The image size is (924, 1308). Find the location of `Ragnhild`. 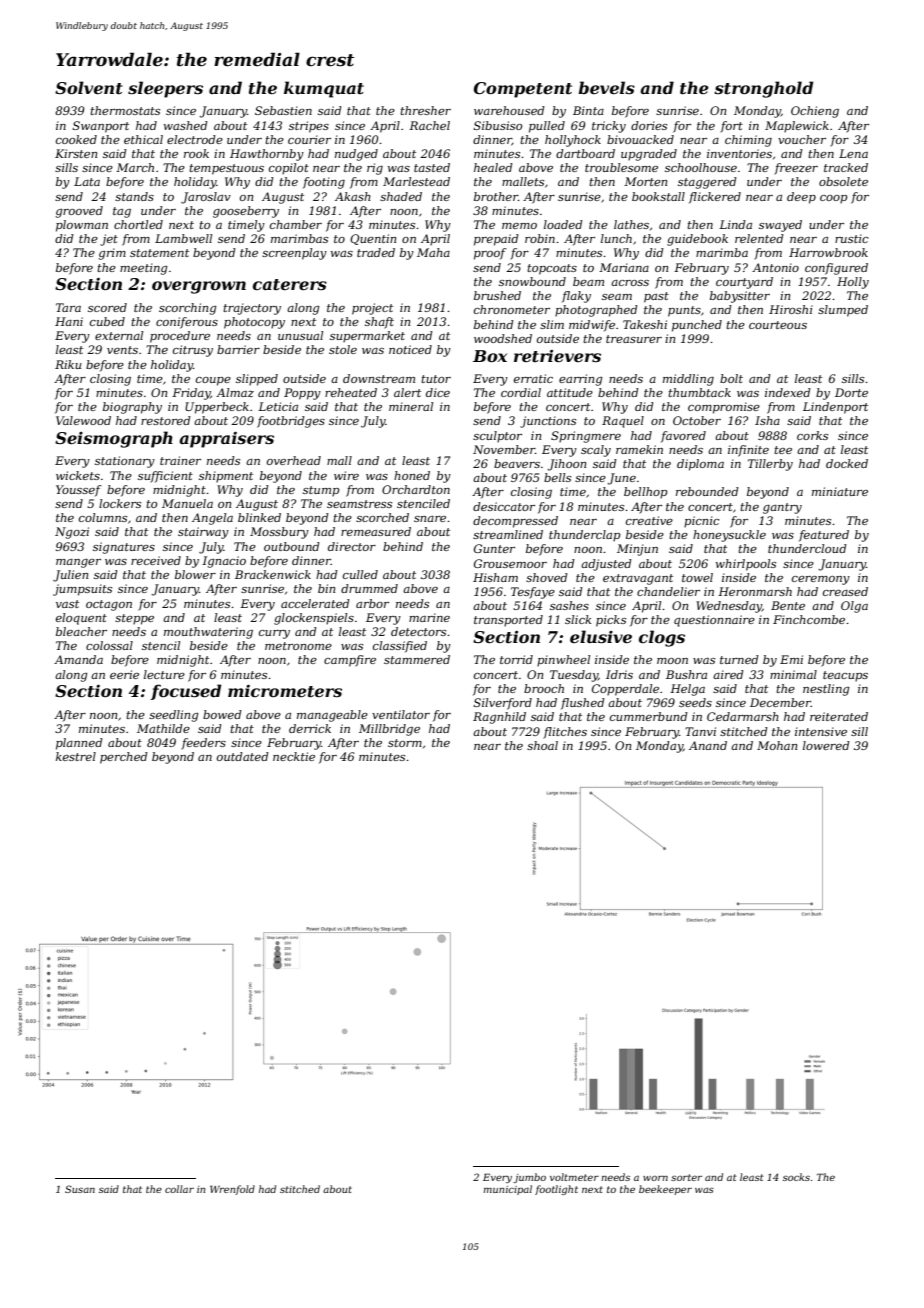

Ragnhild is located at coordinates (499, 718).
